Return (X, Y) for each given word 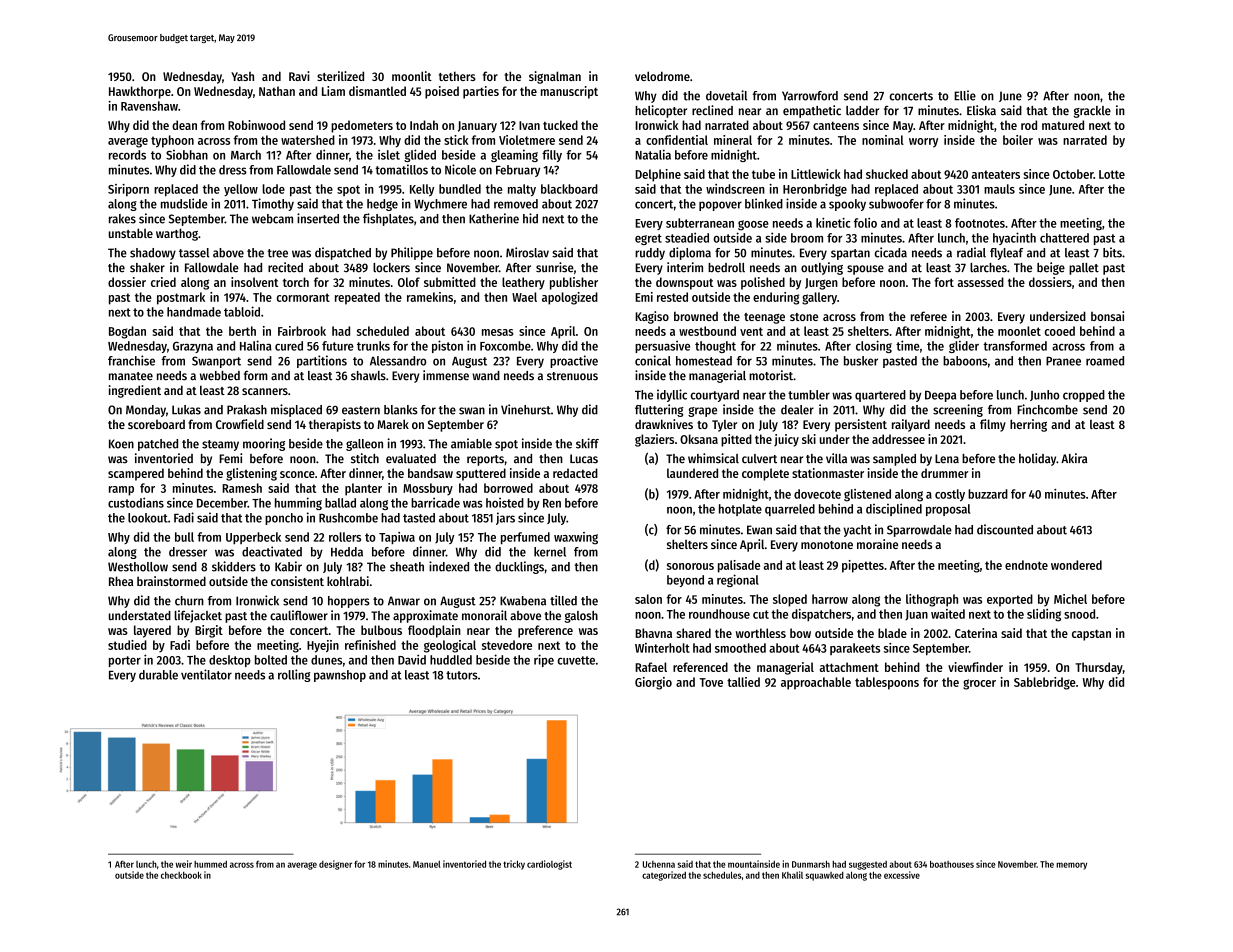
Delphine (658, 175)
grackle (1092, 112)
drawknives (664, 424)
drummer (944, 473)
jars (505, 518)
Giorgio (653, 683)
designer (335, 865)
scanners (265, 391)
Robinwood (256, 125)
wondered (1076, 565)
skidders (234, 566)
